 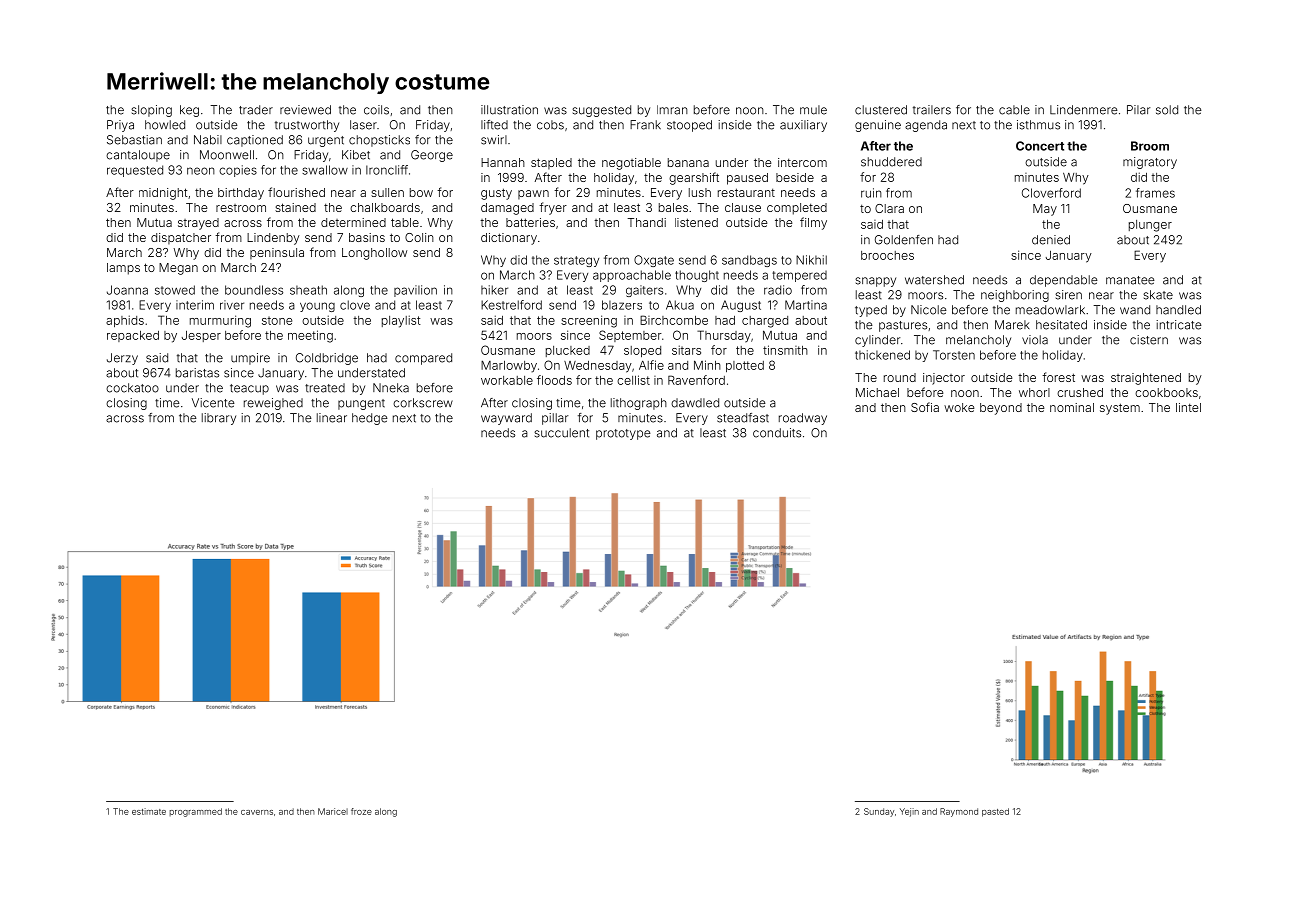 I want to click on thought, so click(x=697, y=276).
